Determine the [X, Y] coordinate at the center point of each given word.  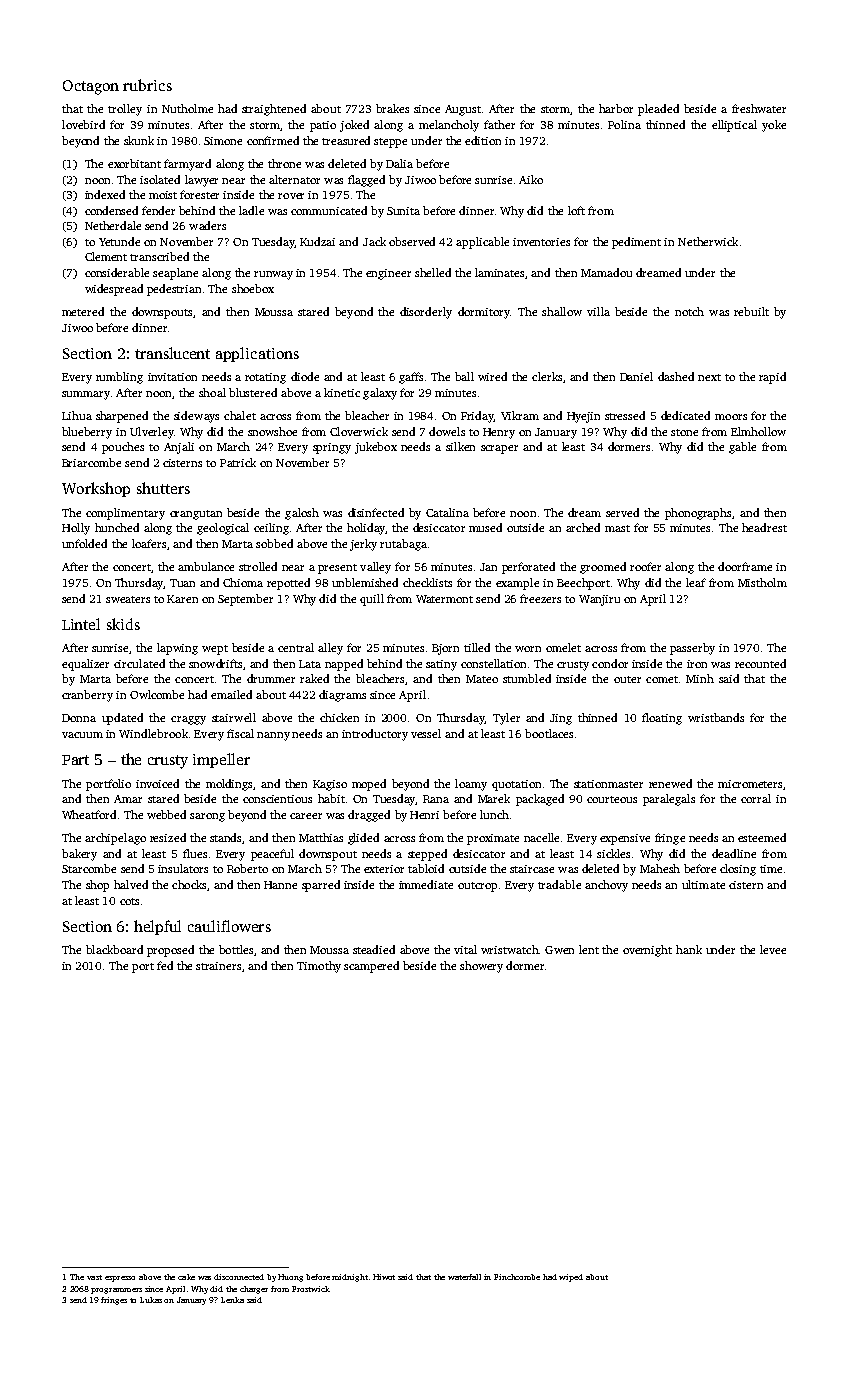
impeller [221, 760]
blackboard [114, 949]
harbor [616, 108]
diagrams [342, 696]
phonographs [698, 514]
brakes [392, 108]
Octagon [91, 87]
